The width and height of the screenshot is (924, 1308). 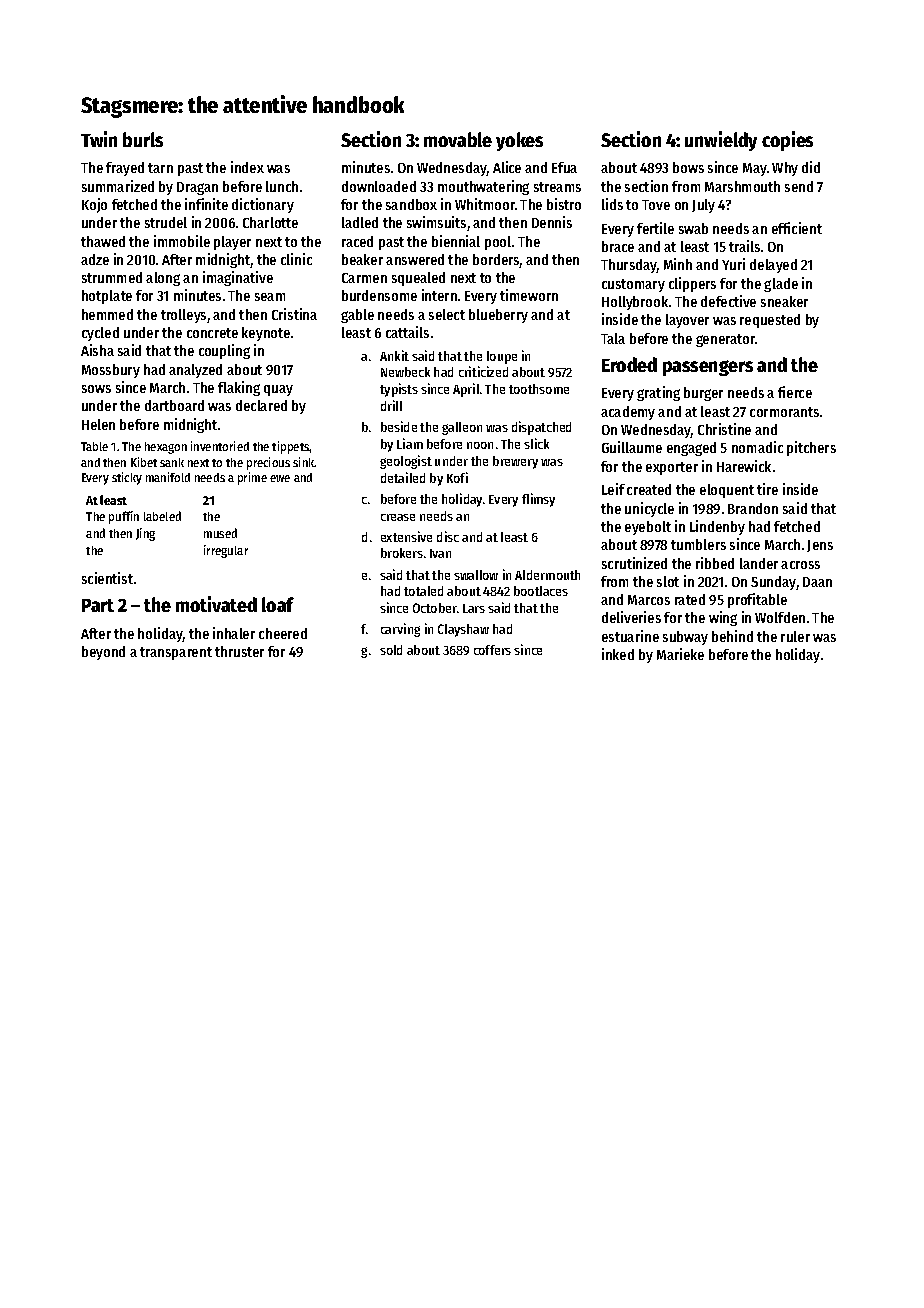 I want to click on swab, so click(x=693, y=228).
